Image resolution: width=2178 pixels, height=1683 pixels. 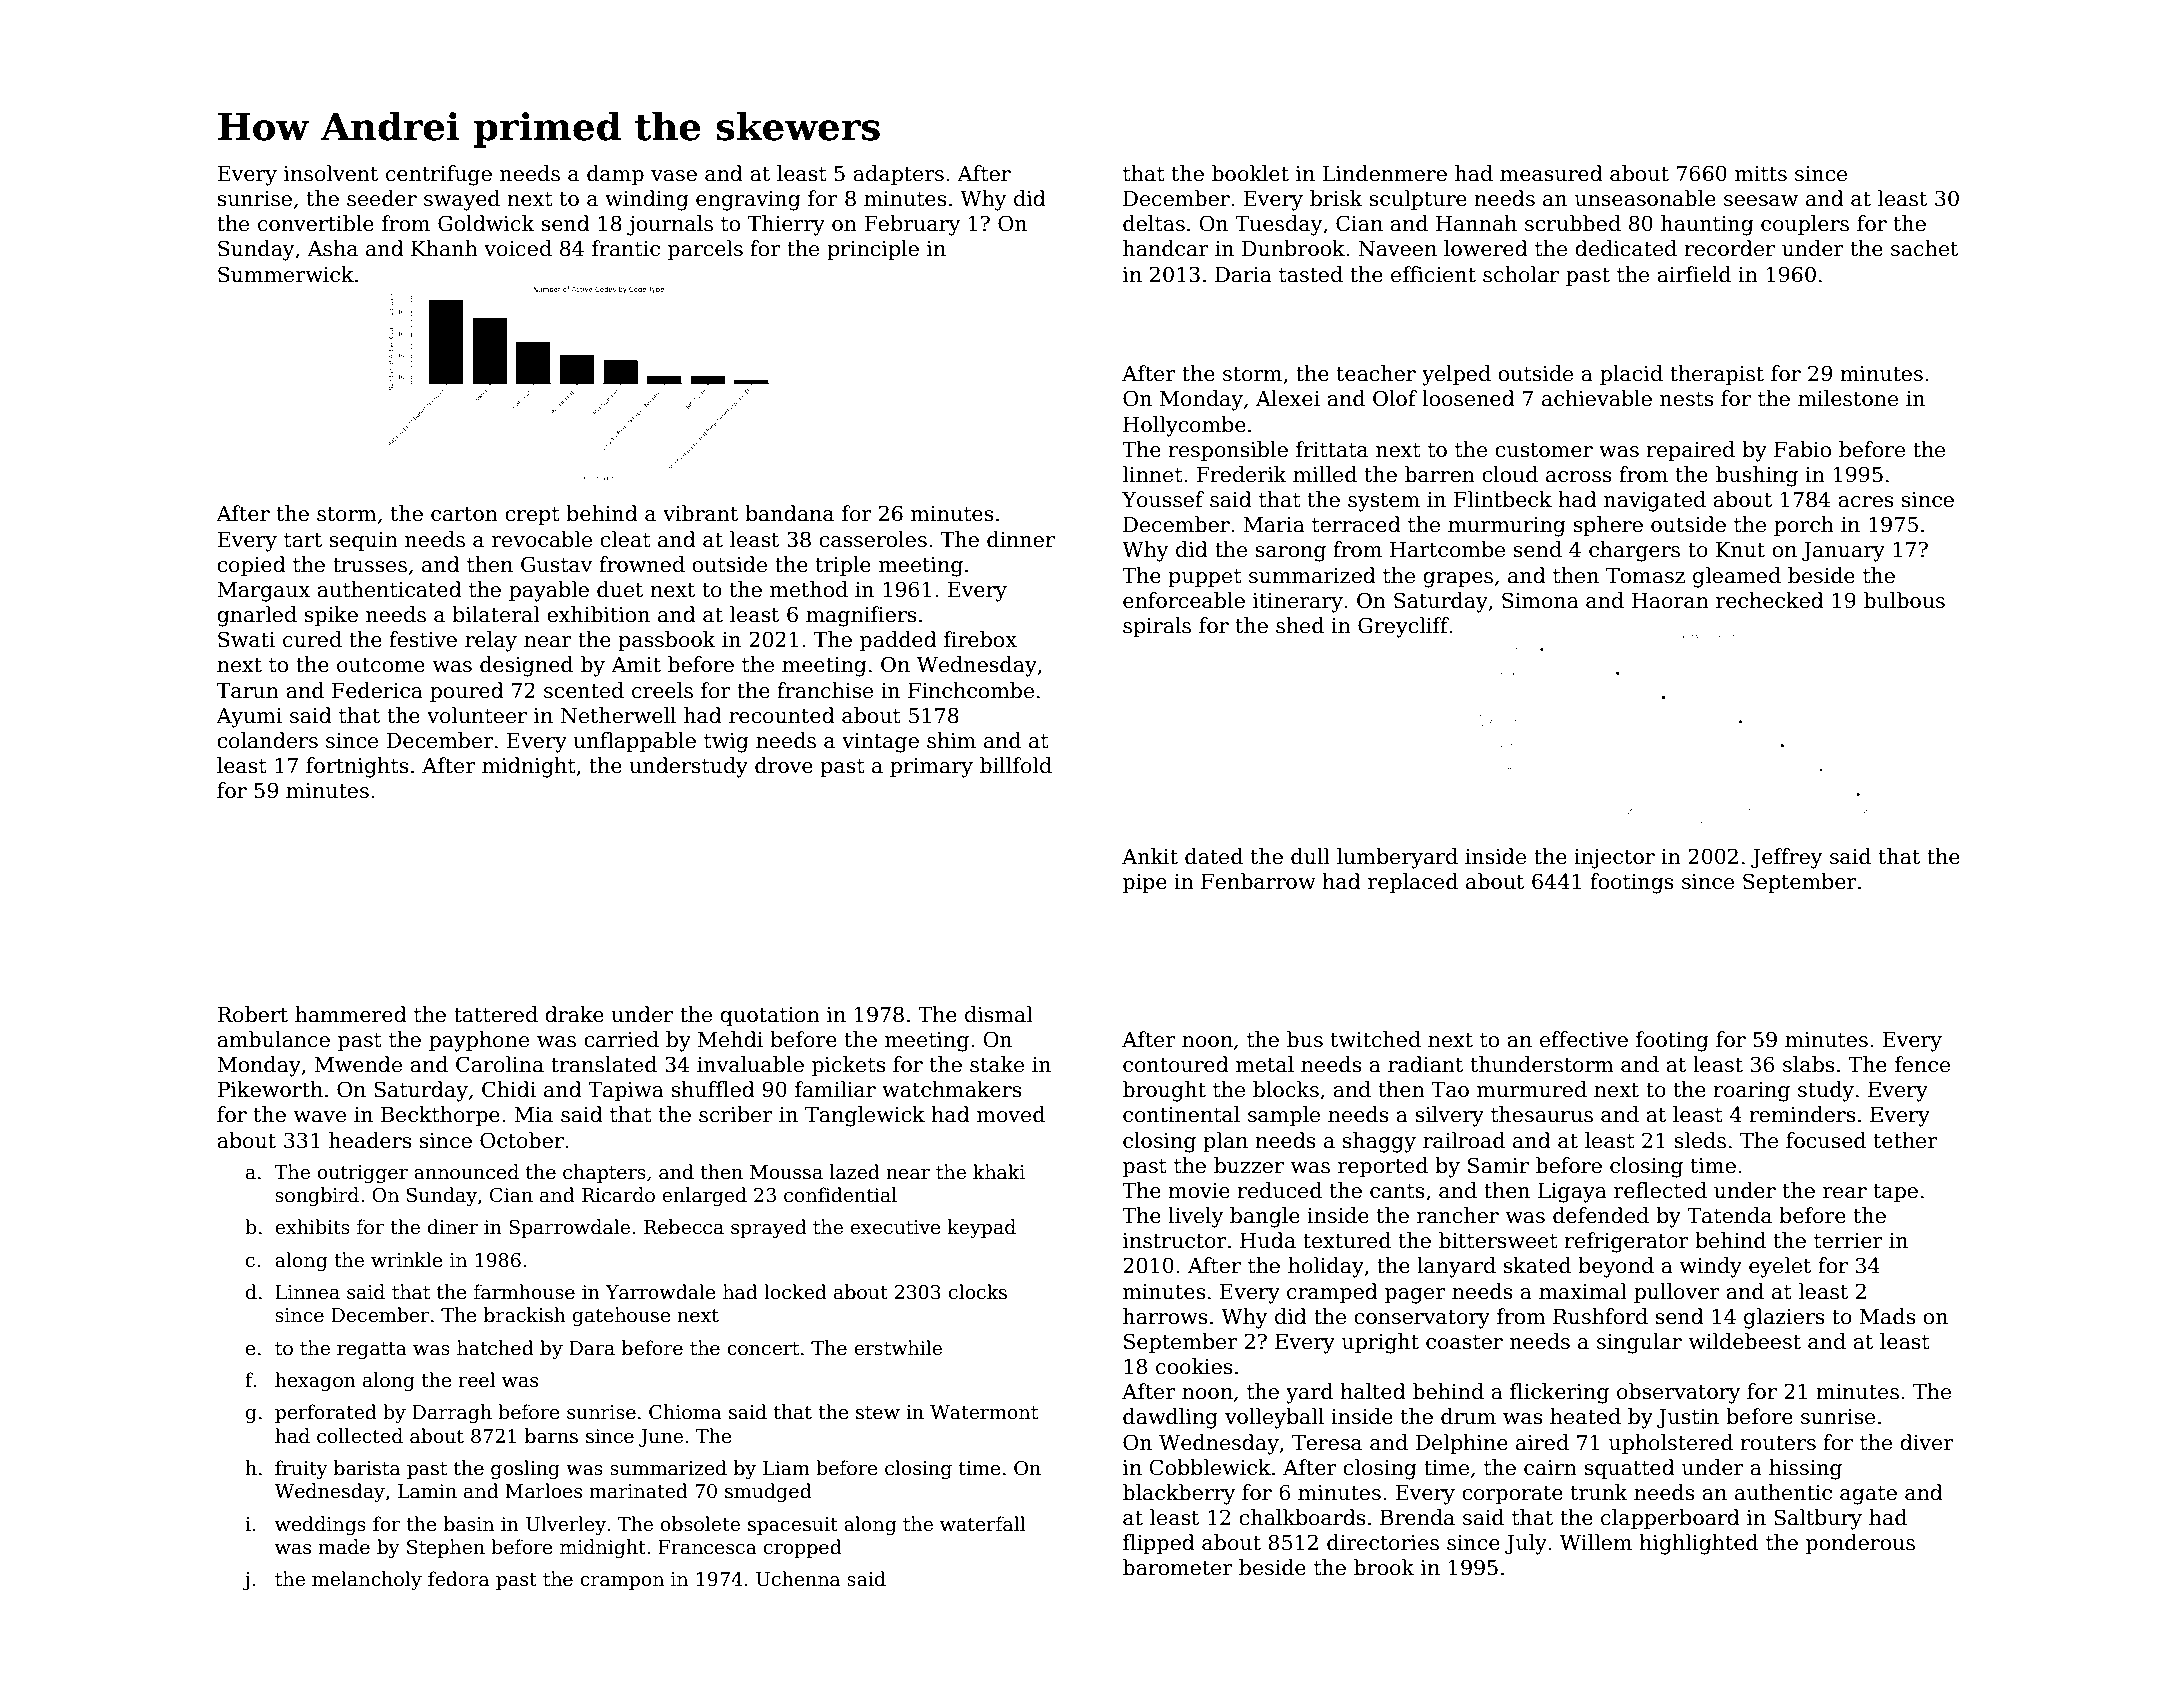 I want to click on Jeffrey, so click(x=1786, y=858).
